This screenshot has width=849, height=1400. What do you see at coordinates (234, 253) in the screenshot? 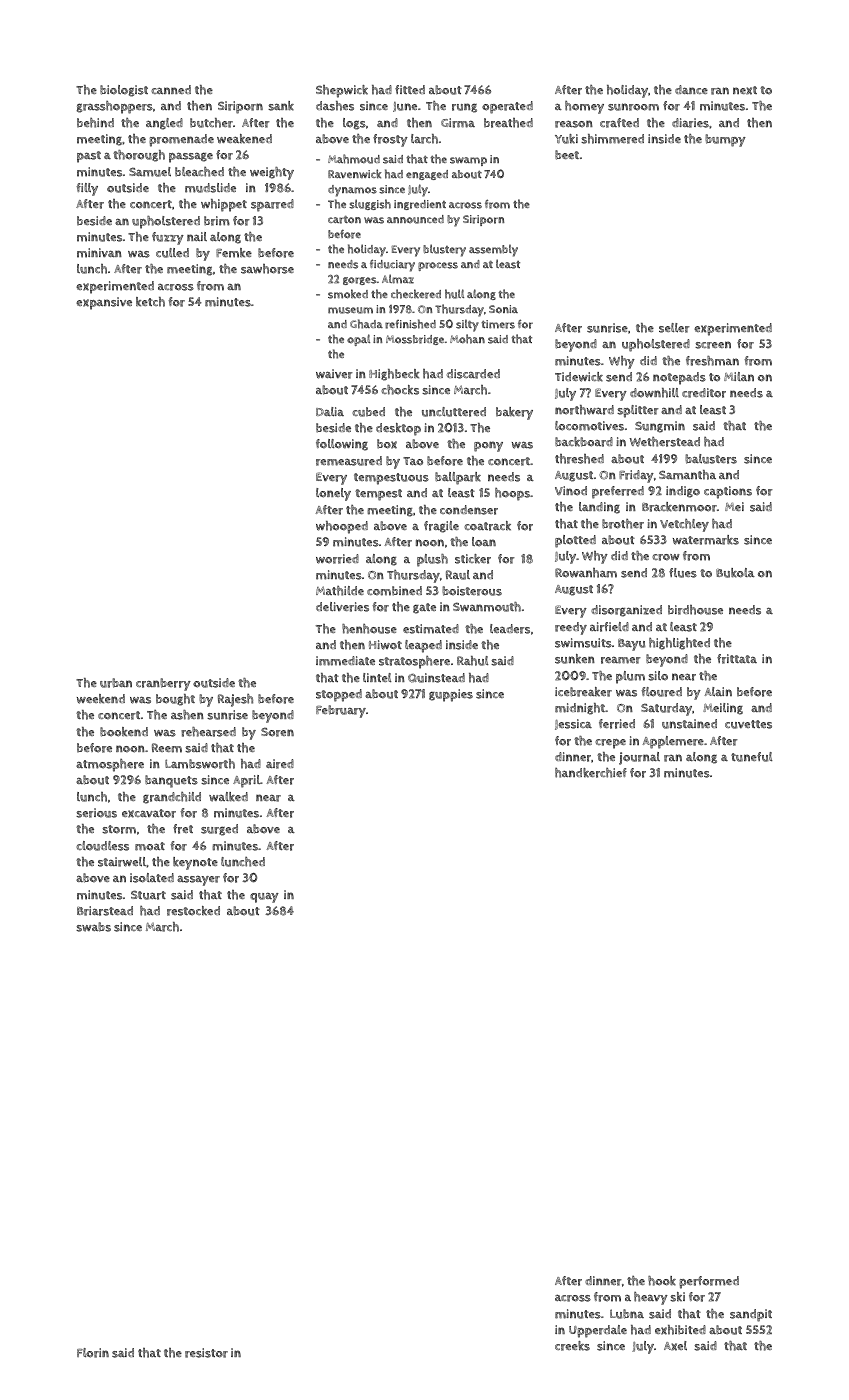
I see `Femke` at bounding box center [234, 253].
